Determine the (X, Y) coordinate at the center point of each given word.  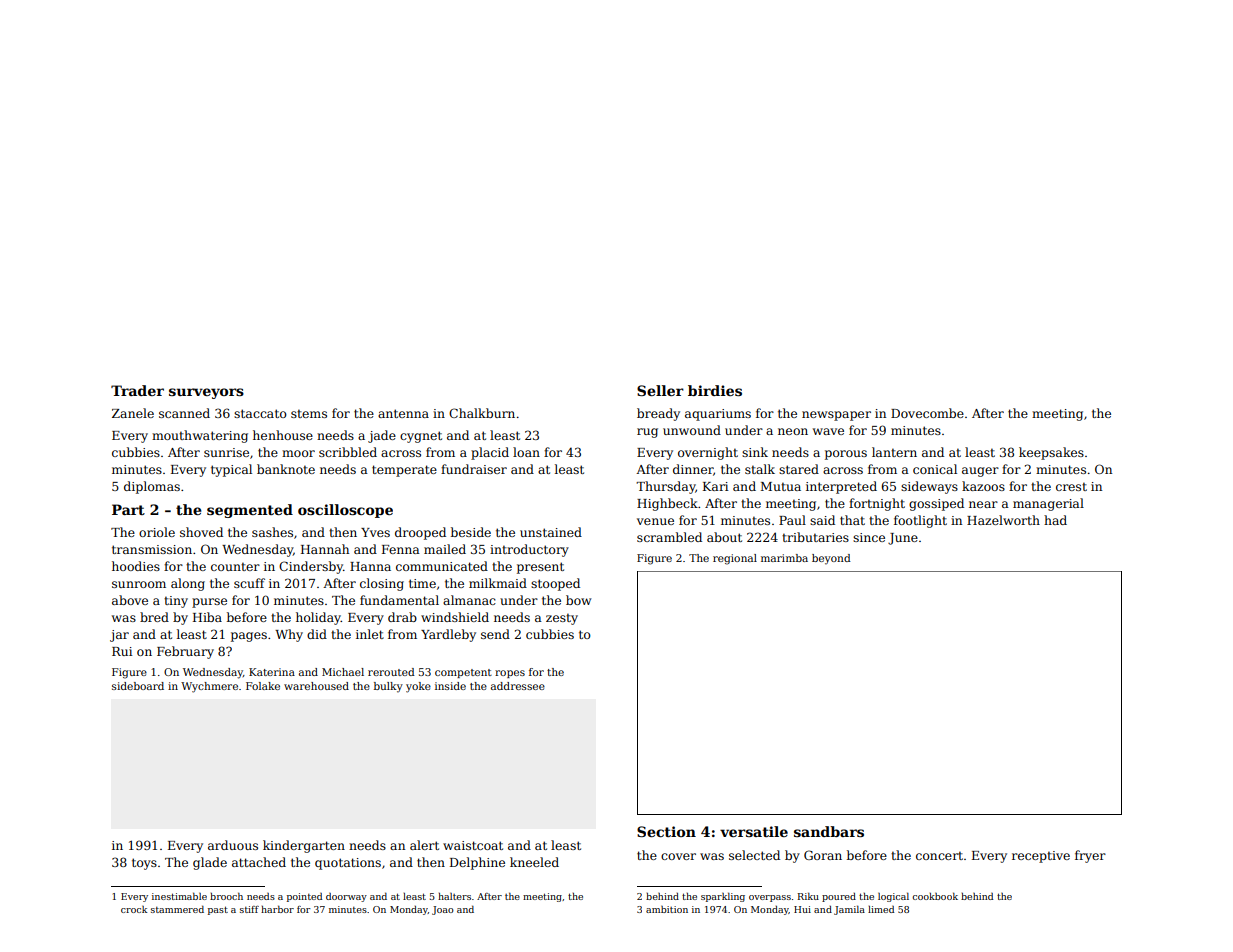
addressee (518, 686)
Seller (660, 390)
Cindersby (311, 567)
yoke (418, 687)
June (903, 539)
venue (655, 521)
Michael (343, 672)
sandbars (829, 831)
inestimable (179, 896)
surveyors (206, 393)
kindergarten (304, 846)
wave (828, 431)
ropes (510, 674)
